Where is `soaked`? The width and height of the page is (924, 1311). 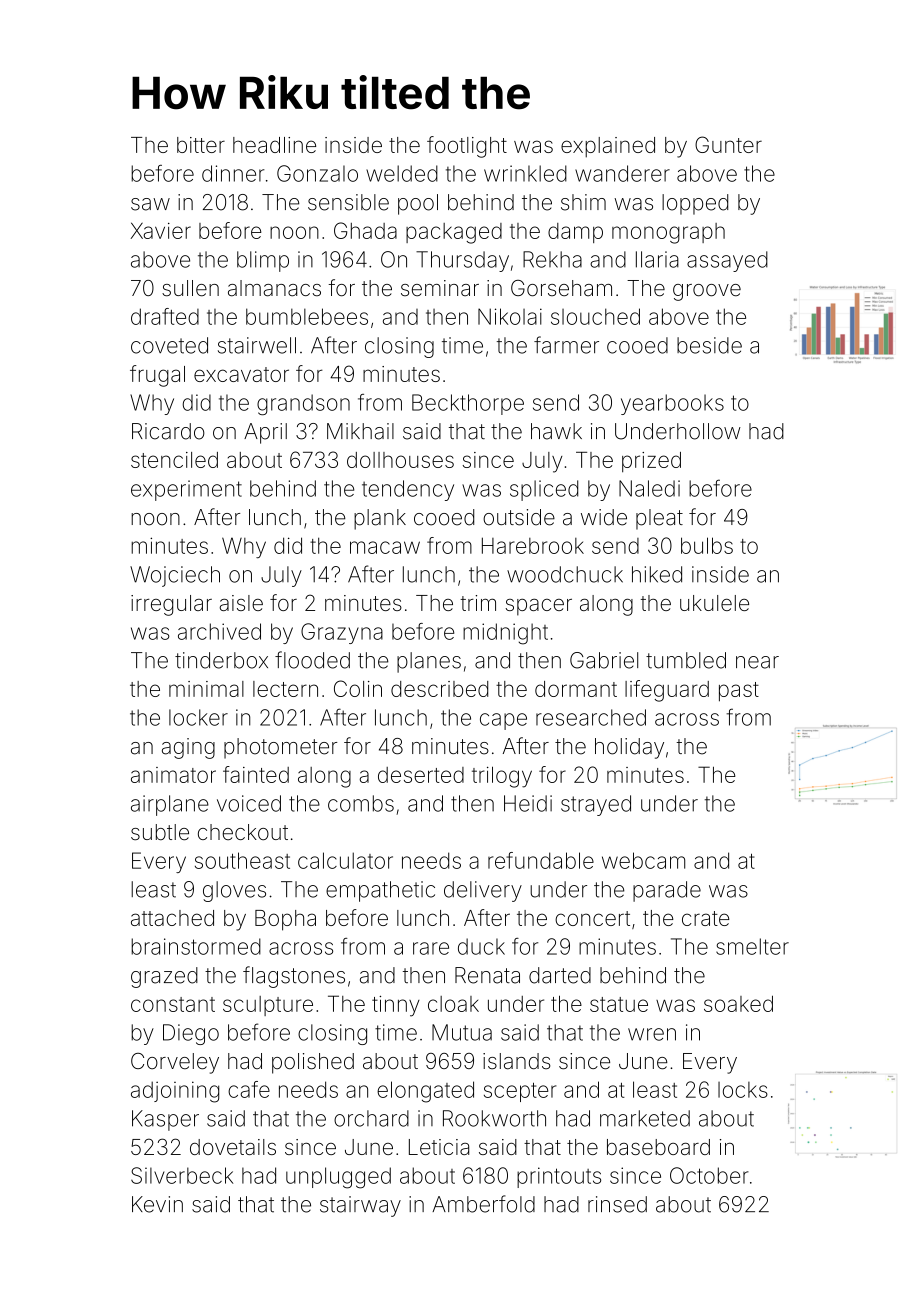
soaked is located at coordinates (738, 1003).
